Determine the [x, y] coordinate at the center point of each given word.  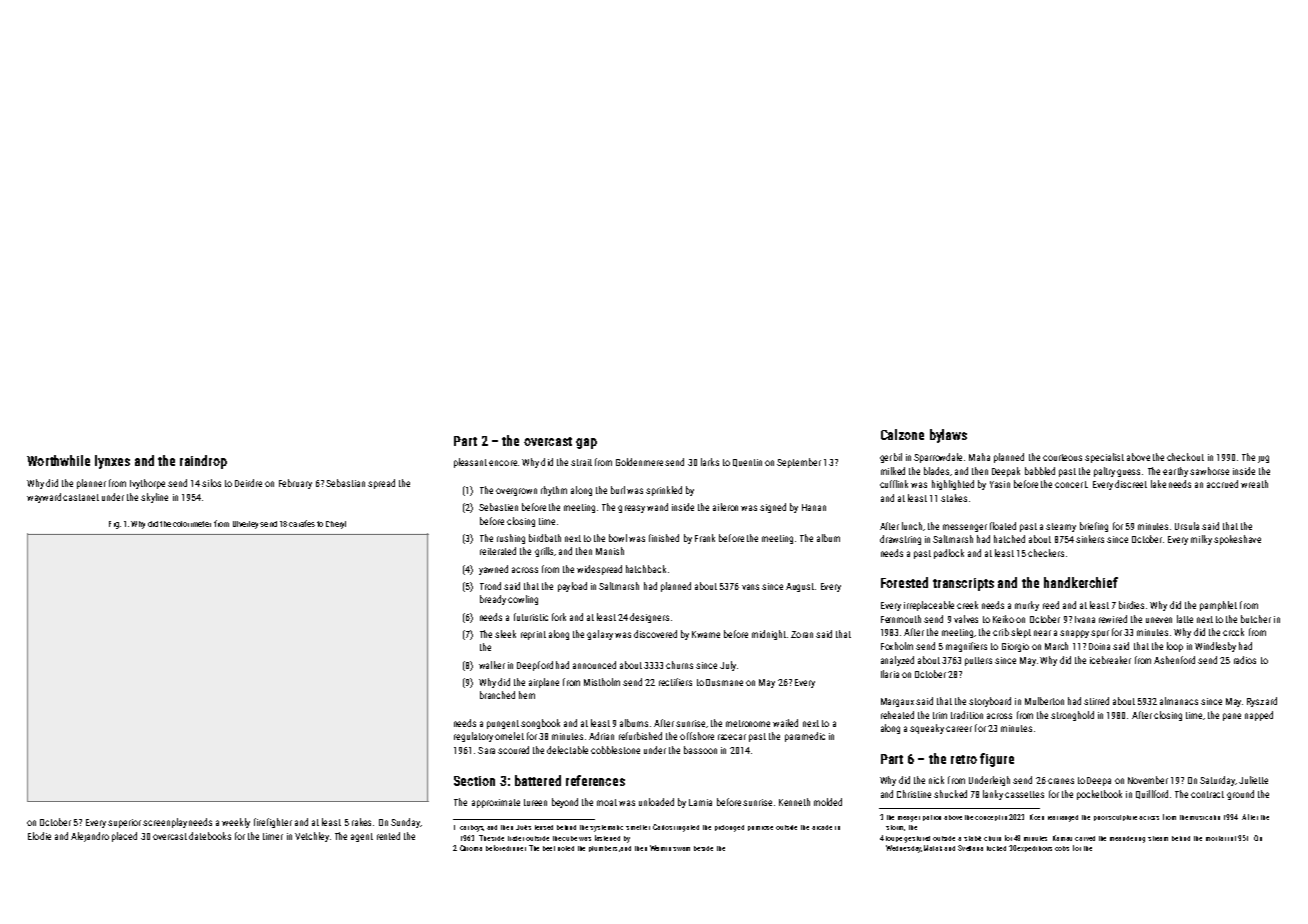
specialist [1104, 458]
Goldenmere [639, 462]
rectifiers [675, 682]
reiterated [498, 551]
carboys [472, 828]
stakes [954, 498]
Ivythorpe [147, 484]
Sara [486, 750]
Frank [705, 538]
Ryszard [1262, 702]
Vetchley [312, 837]
